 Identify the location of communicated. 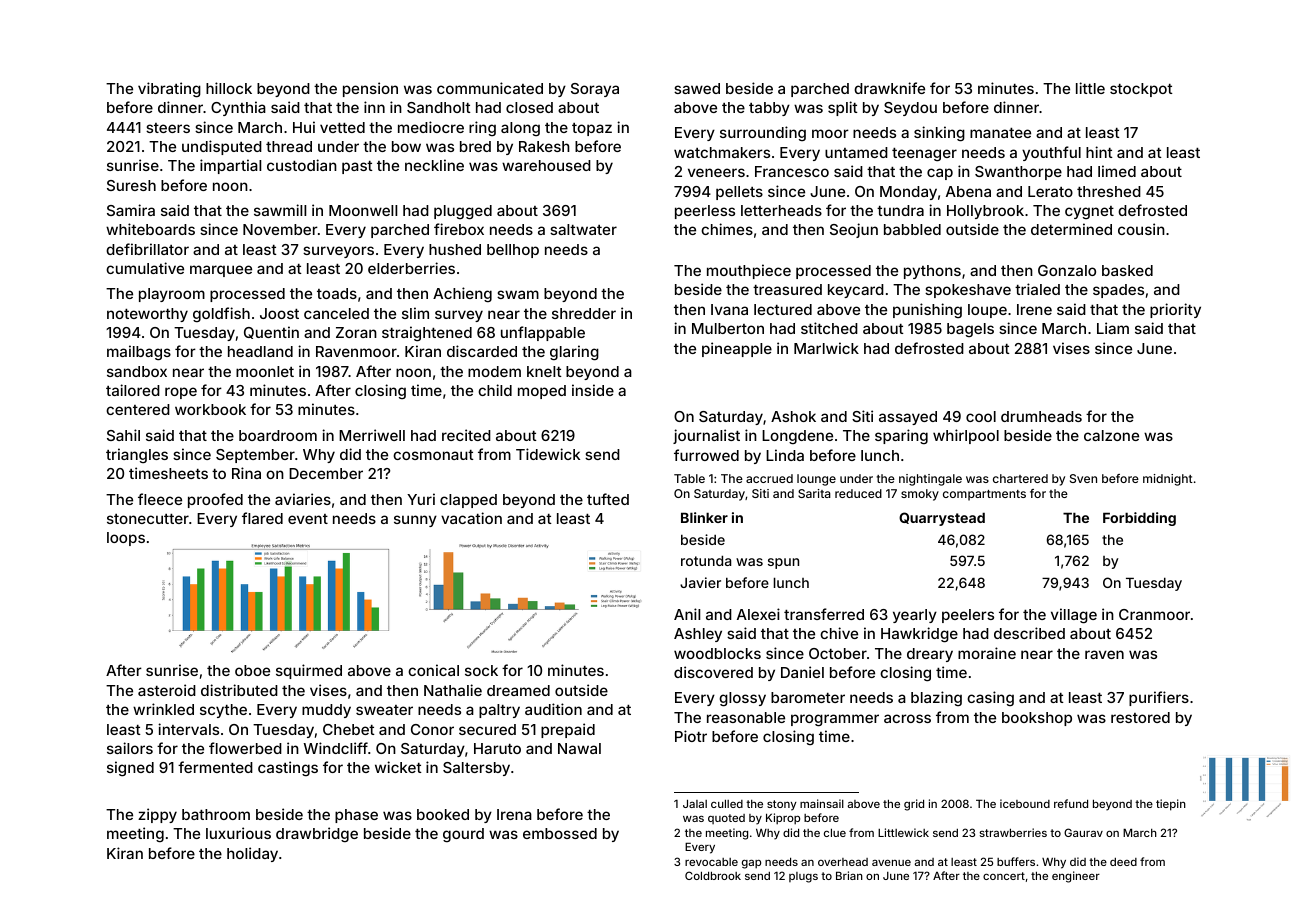
(490, 88).
